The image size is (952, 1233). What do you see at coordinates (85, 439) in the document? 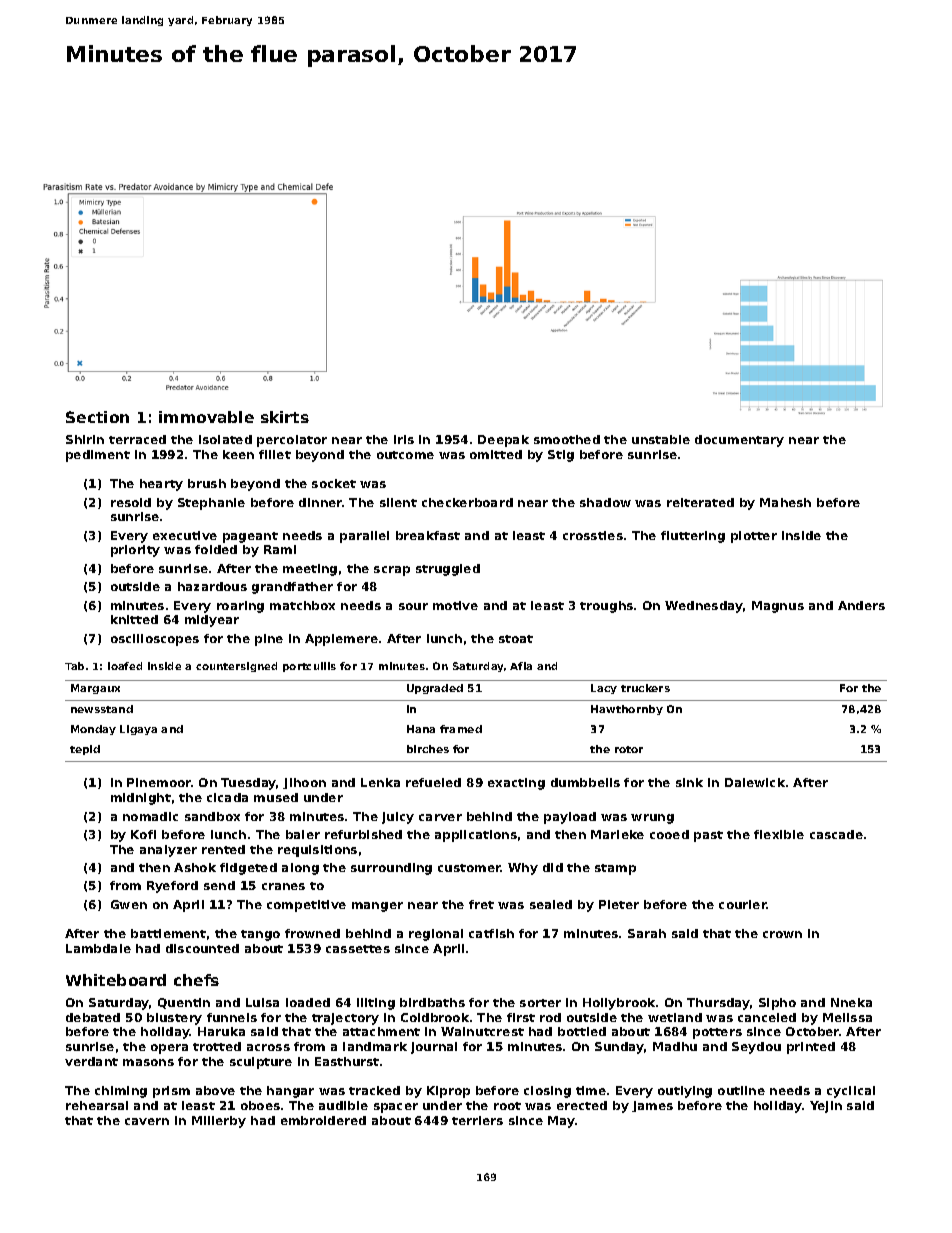
I see `Shirin` at bounding box center [85, 439].
